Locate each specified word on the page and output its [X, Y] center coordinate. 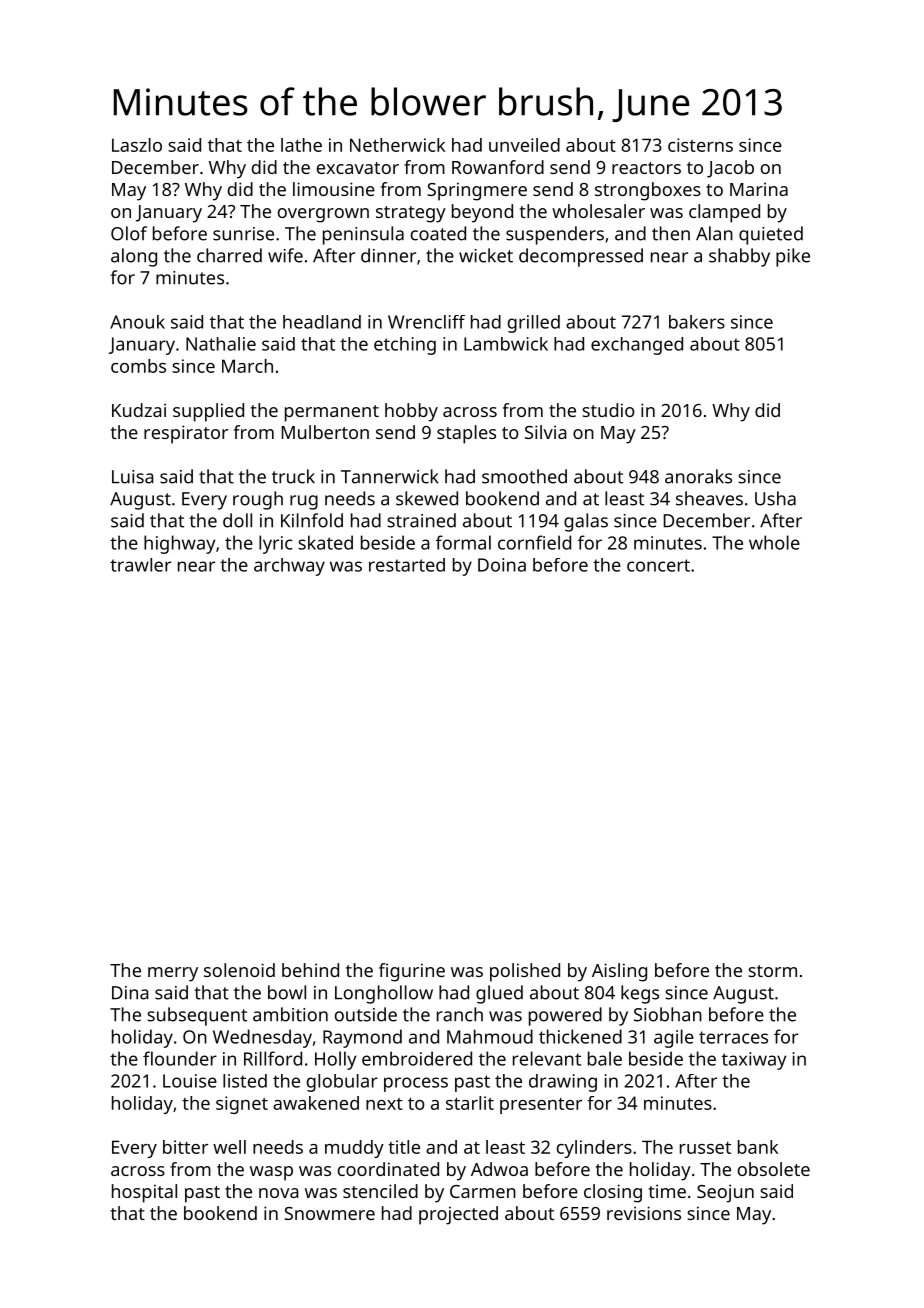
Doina [502, 565]
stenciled [380, 1191]
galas [586, 522]
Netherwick [397, 145]
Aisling [619, 972]
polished [525, 972]
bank [758, 1147]
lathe [301, 145]
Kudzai [139, 410]
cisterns [700, 145]
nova [279, 1193]
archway [289, 567]
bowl [287, 992]
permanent [332, 413]
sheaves [709, 498]
